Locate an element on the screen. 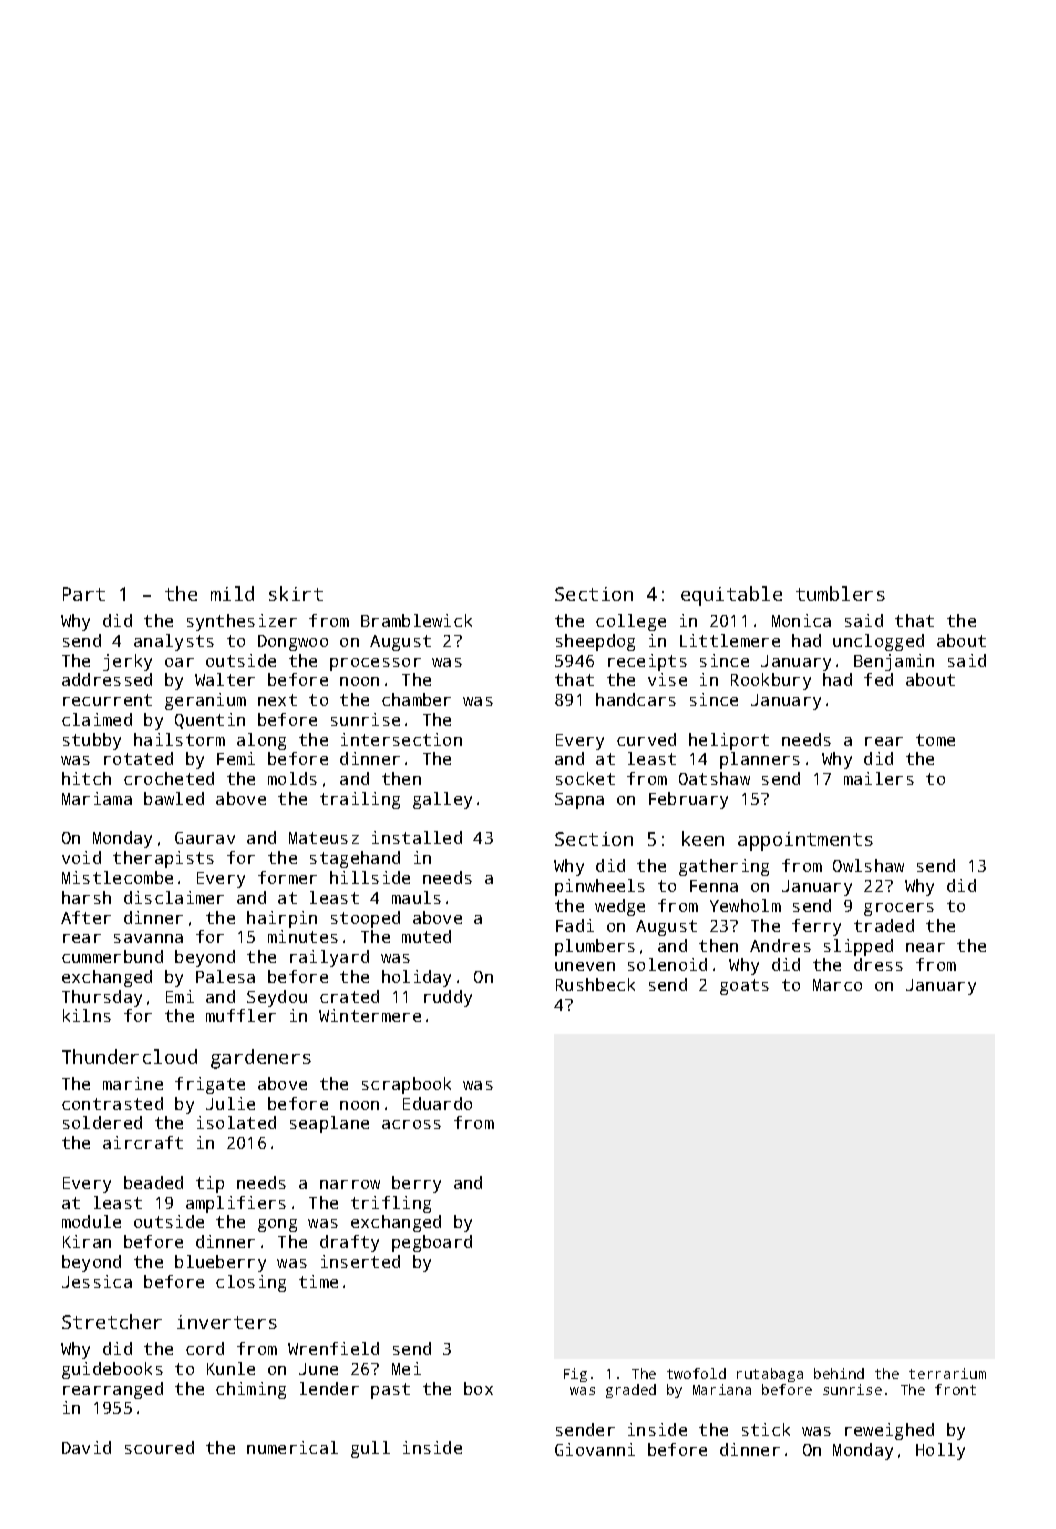 The image size is (1056, 1529). Eduardo is located at coordinates (437, 1103).
